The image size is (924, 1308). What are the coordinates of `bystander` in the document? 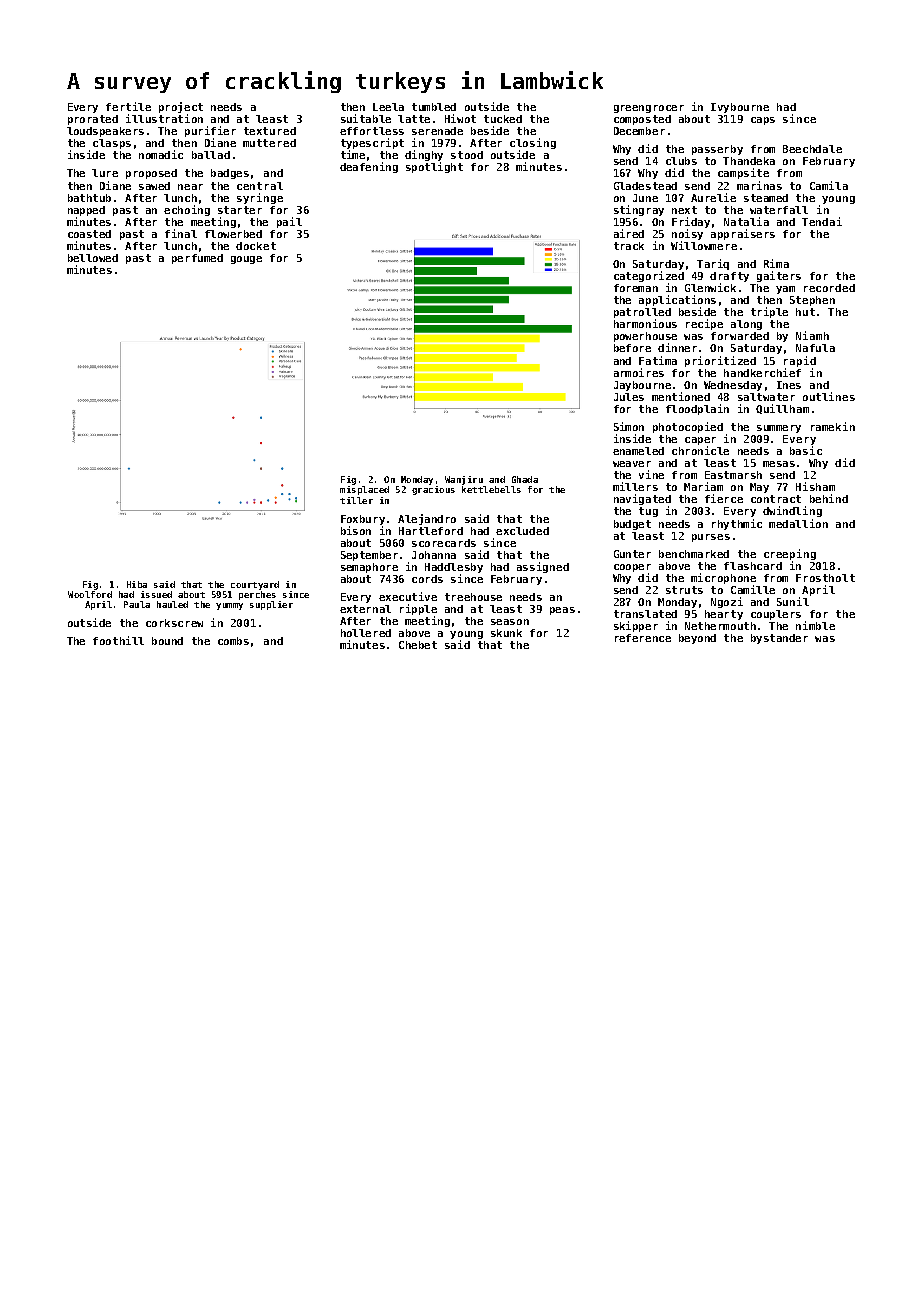 It's located at (779, 639).
